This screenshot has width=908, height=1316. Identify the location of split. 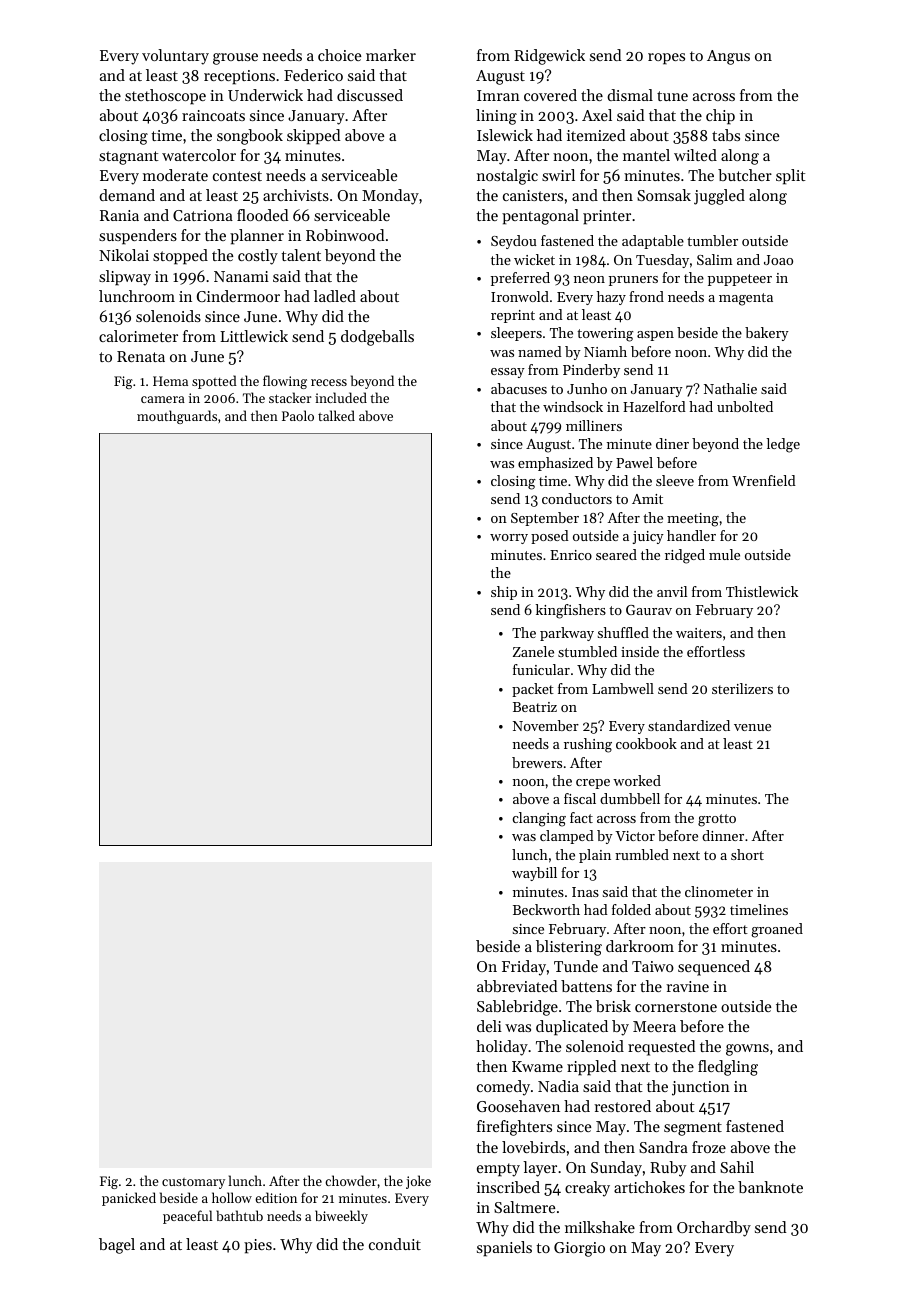
(791, 177).
